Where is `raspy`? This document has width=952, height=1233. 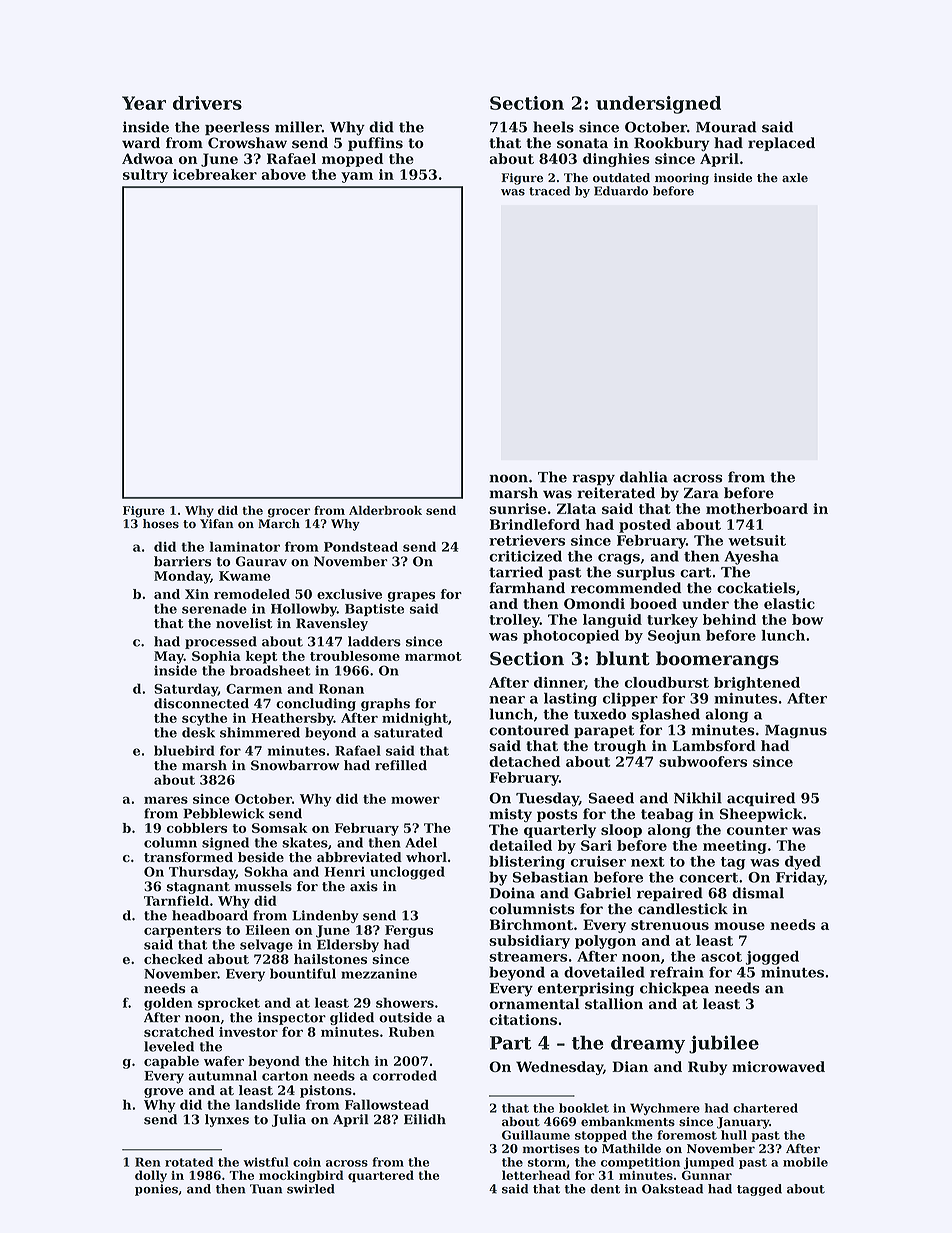
raspy is located at coordinates (593, 480).
